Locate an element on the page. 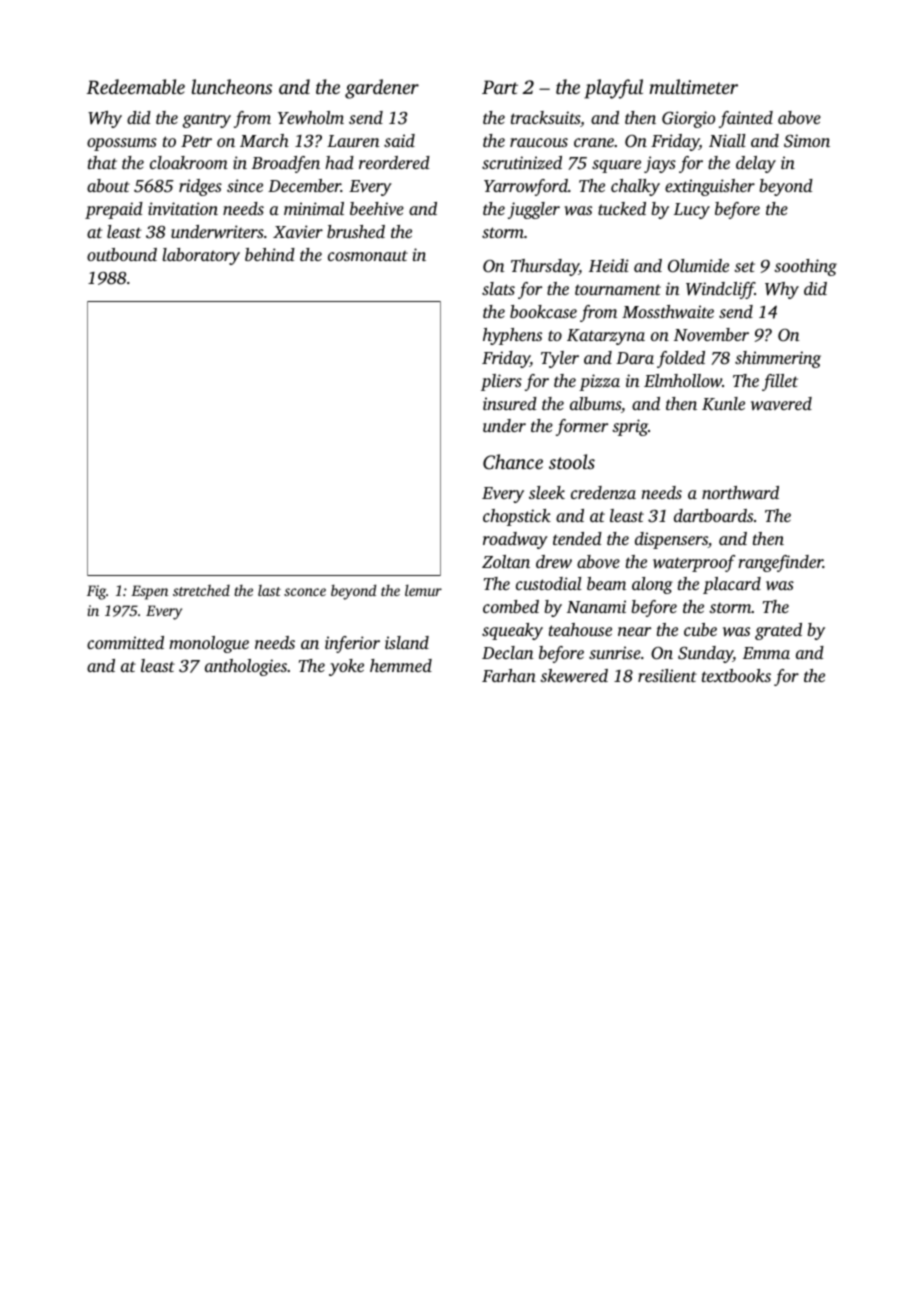 This document has width=924, height=1308. that is located at coordinates (102, 162).
